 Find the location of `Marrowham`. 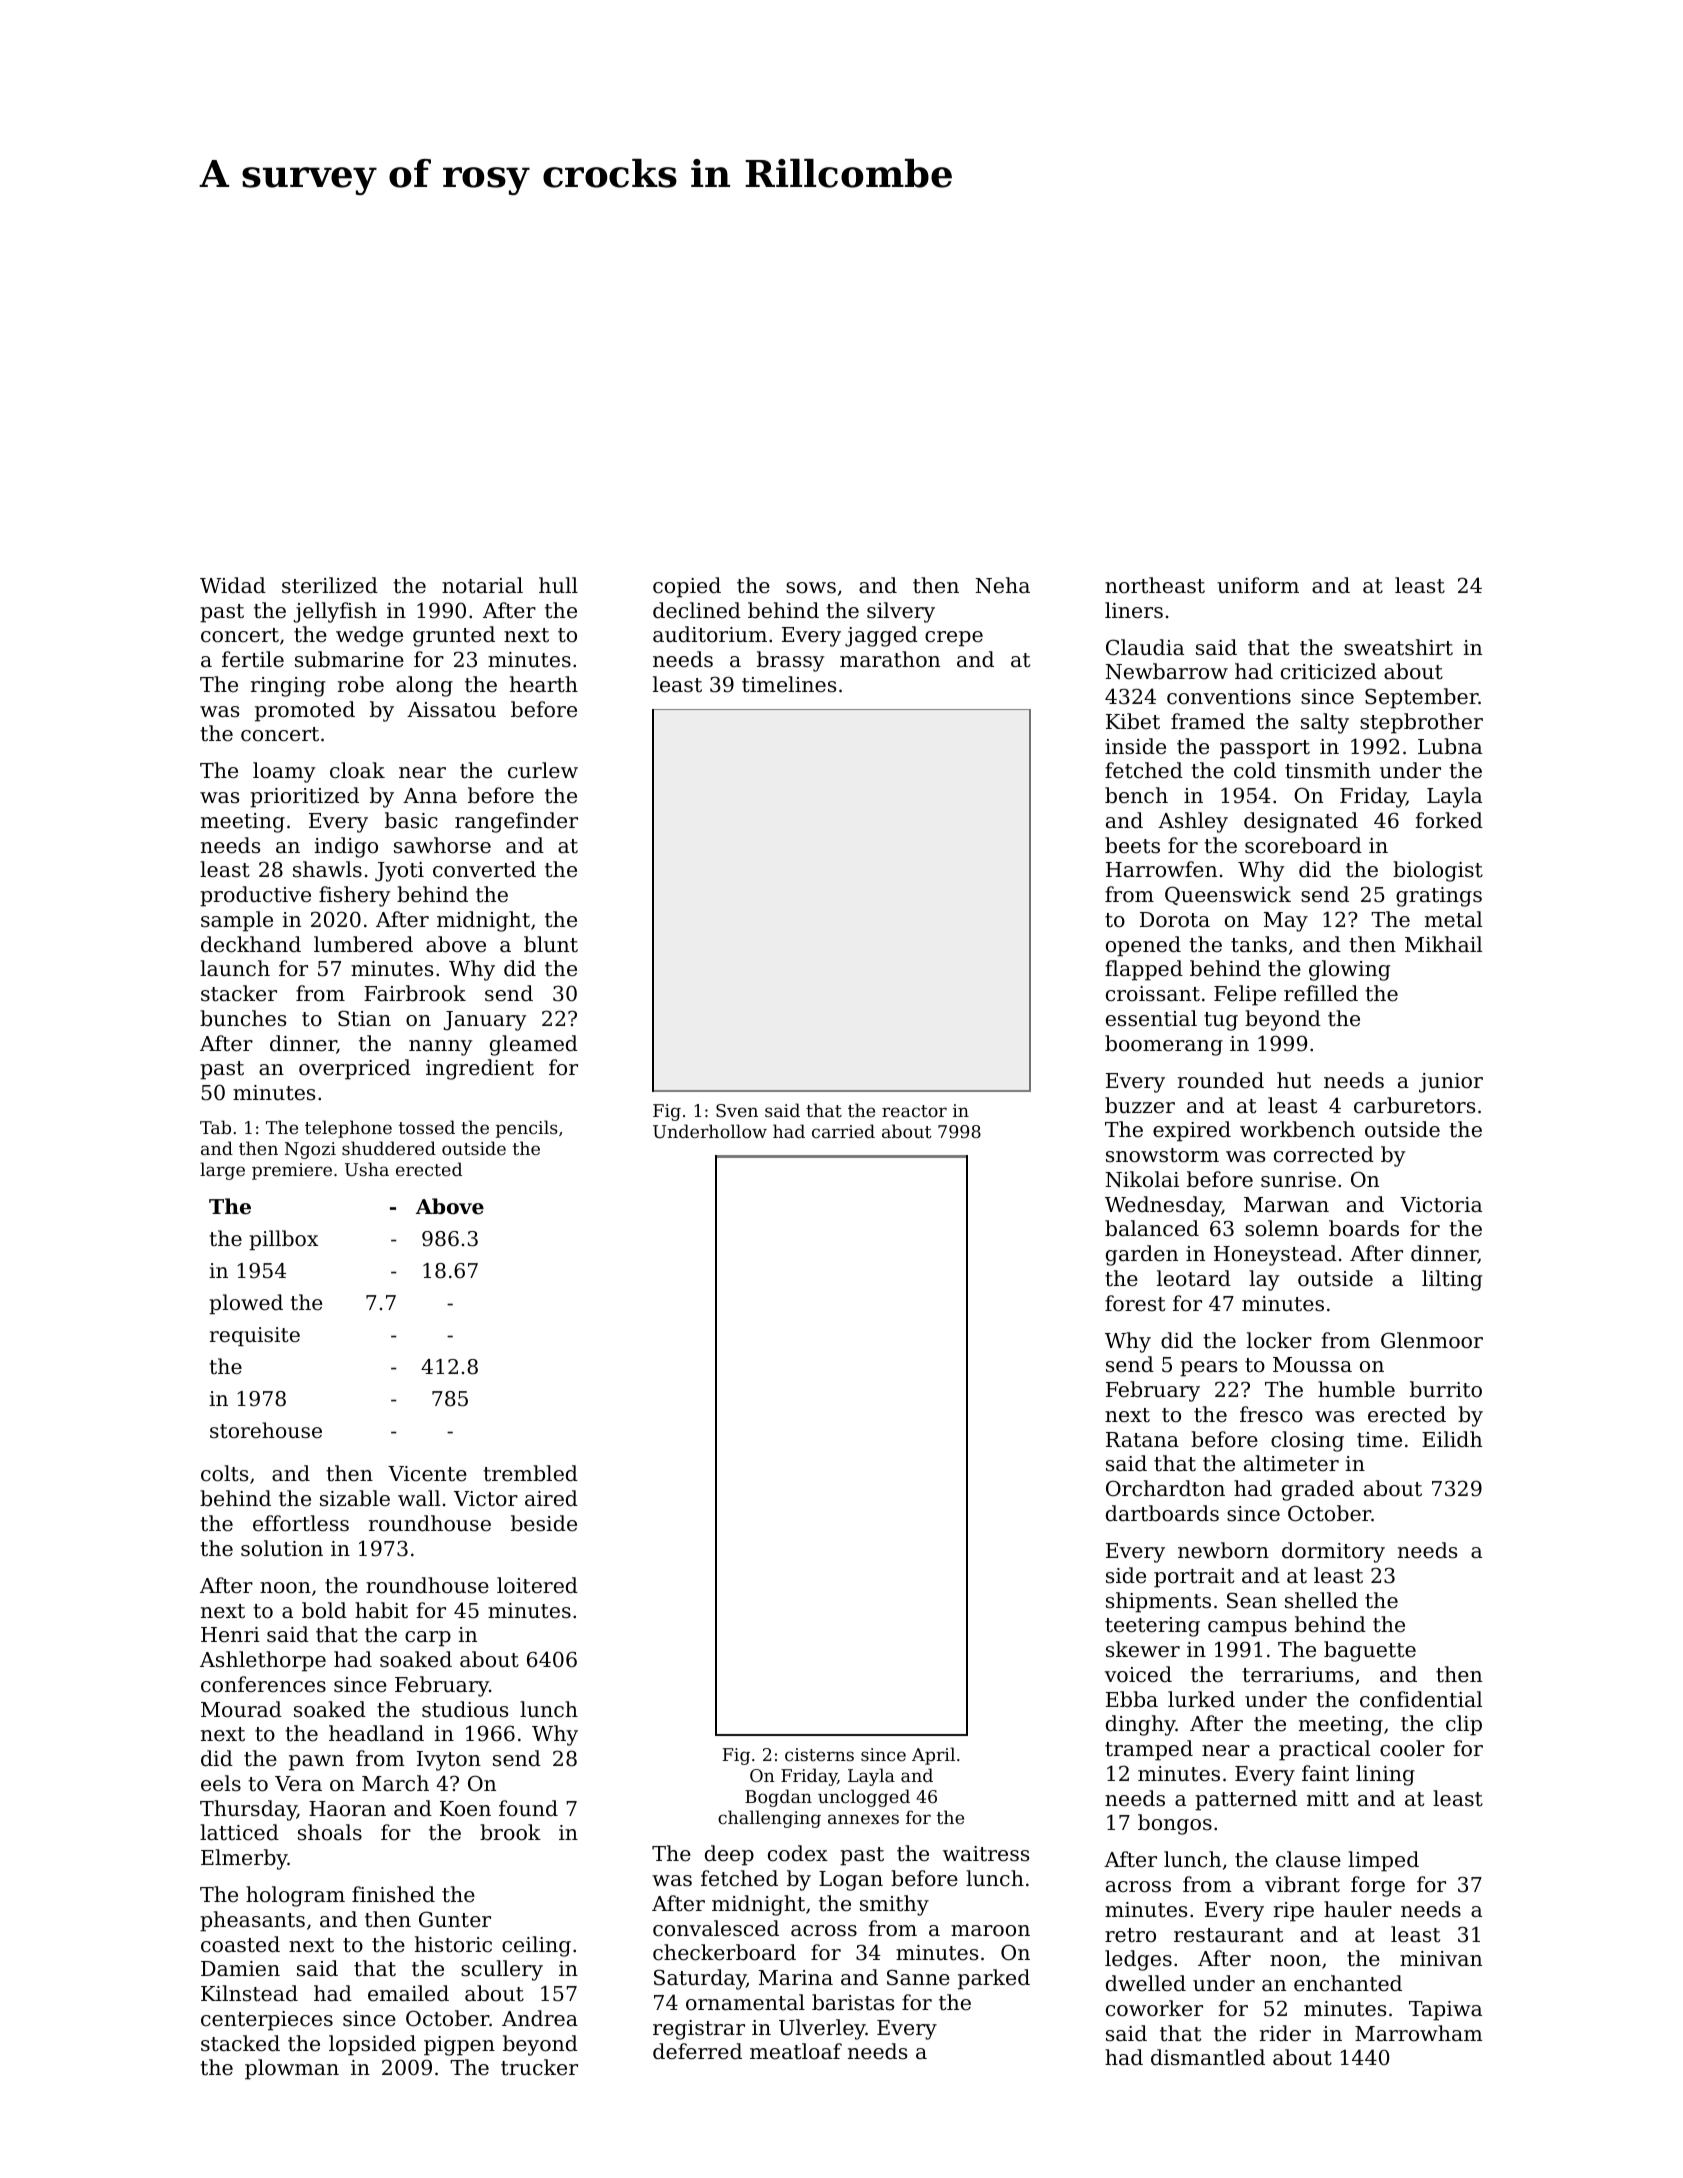

Marrowham is located at coordinates (1419, 2033).
